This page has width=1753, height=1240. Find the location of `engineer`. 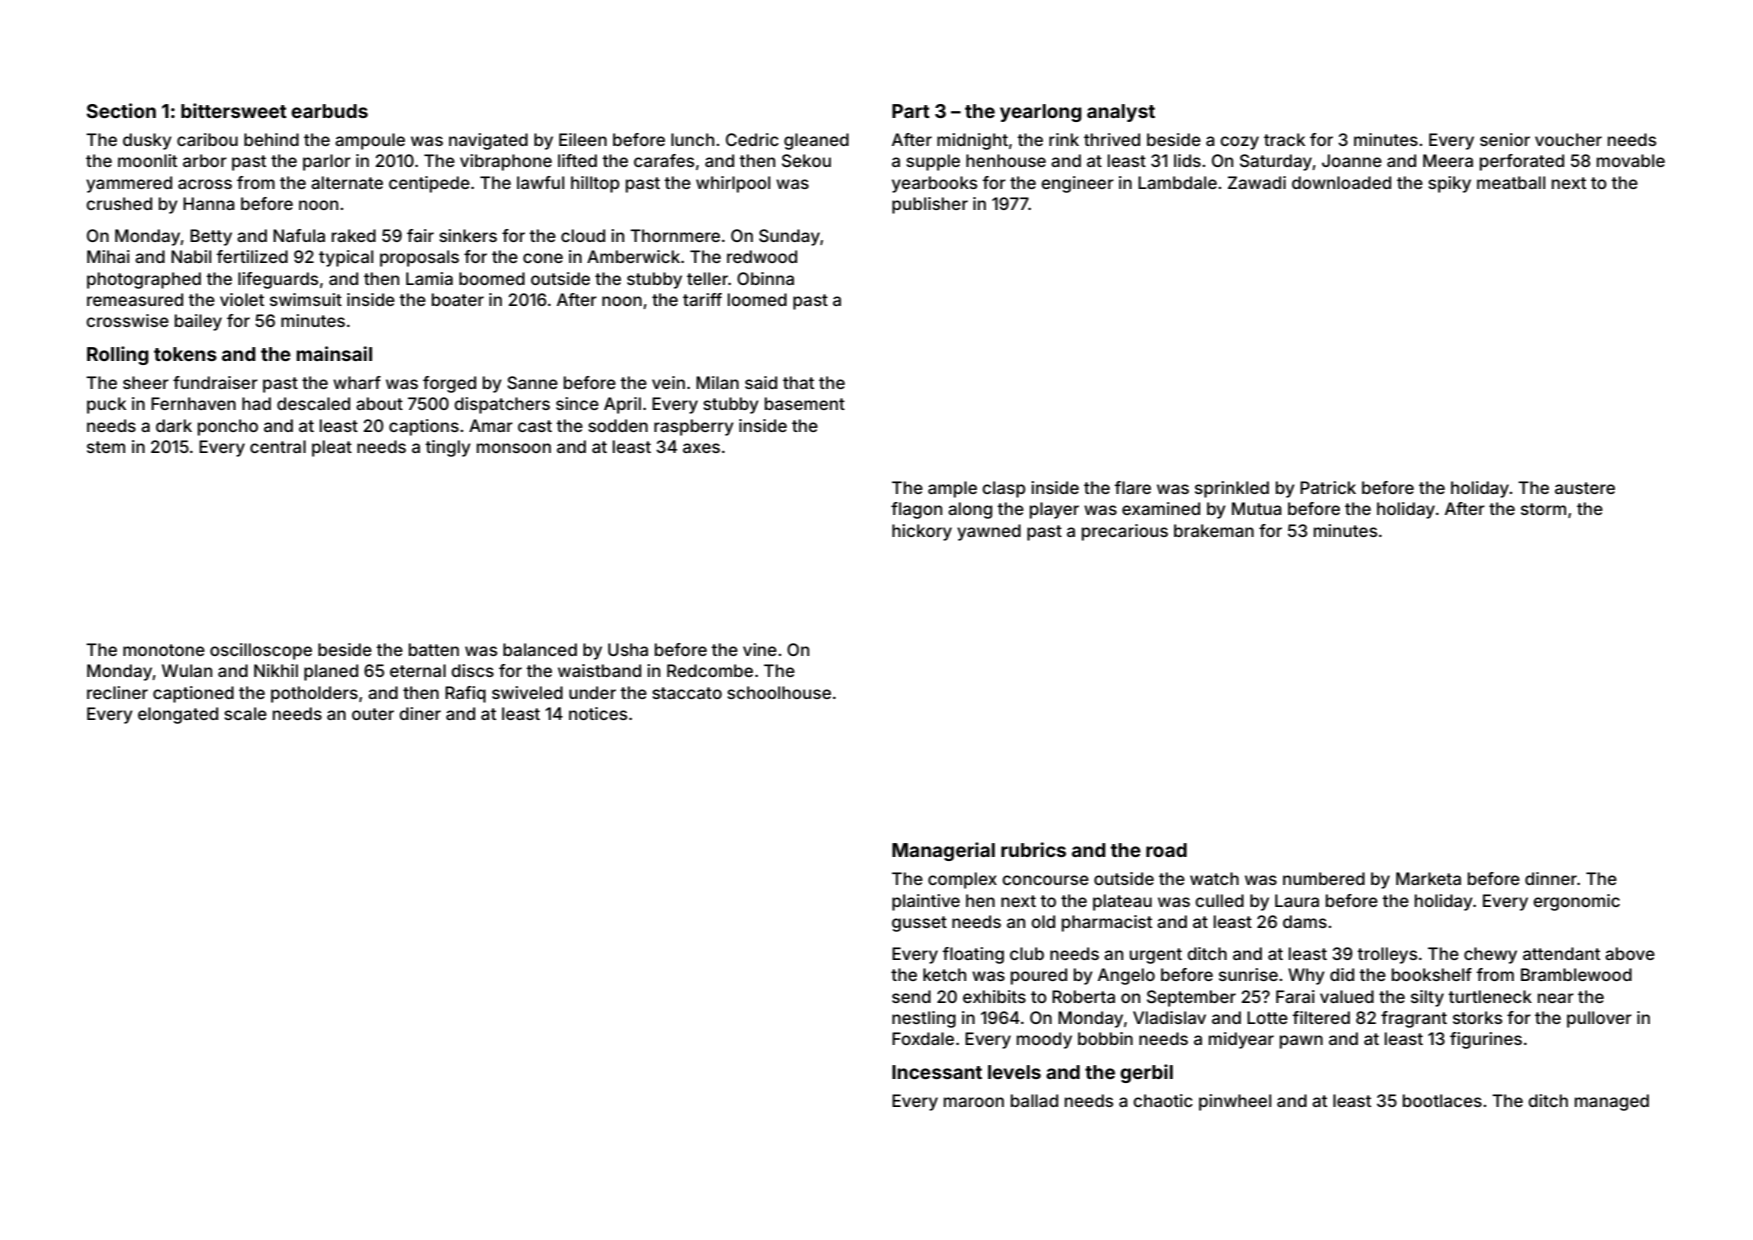

engineer is located at coordinates (1077, 184).
